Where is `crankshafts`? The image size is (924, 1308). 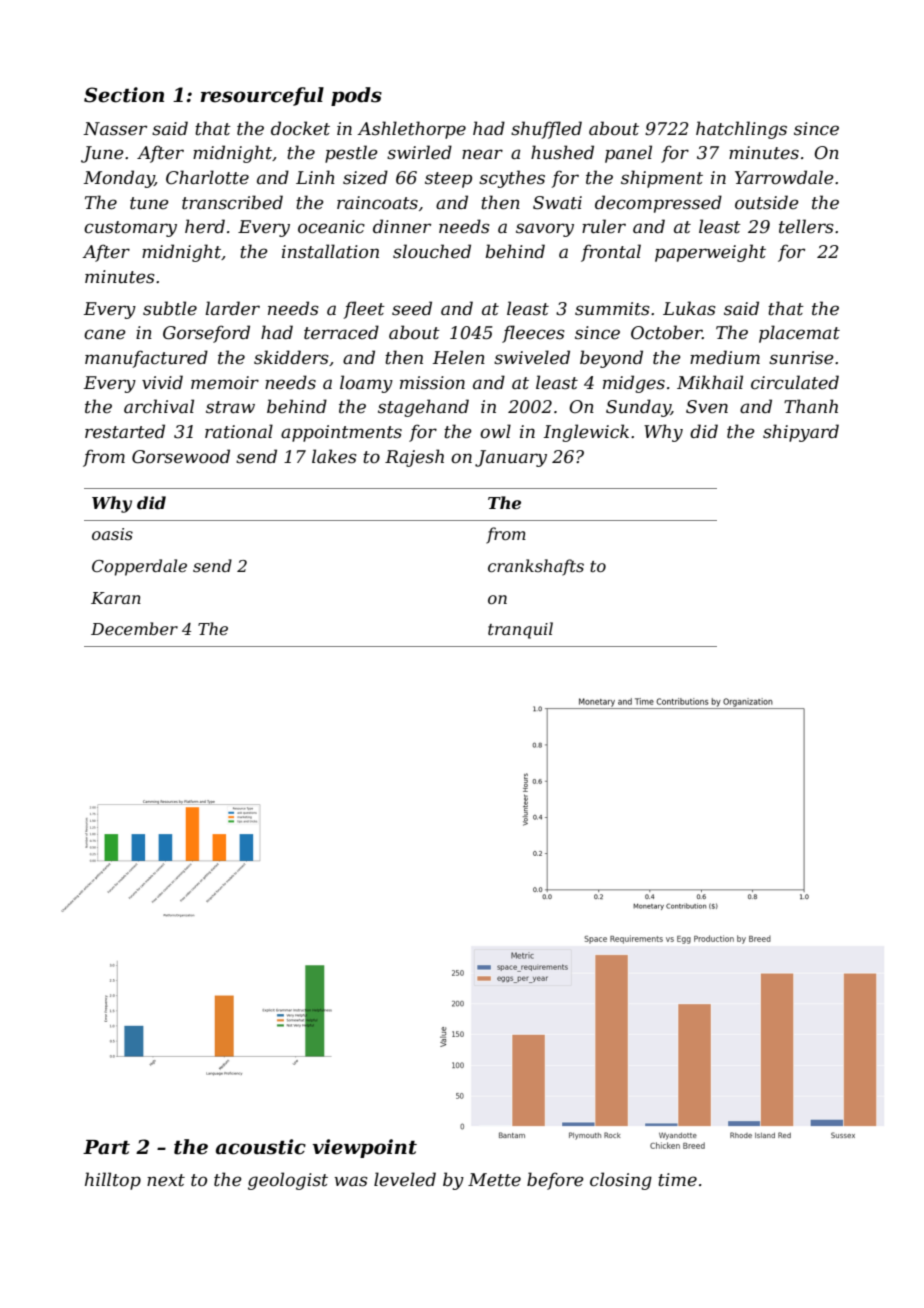 crankshafts is located at coordinates (536, 567).
